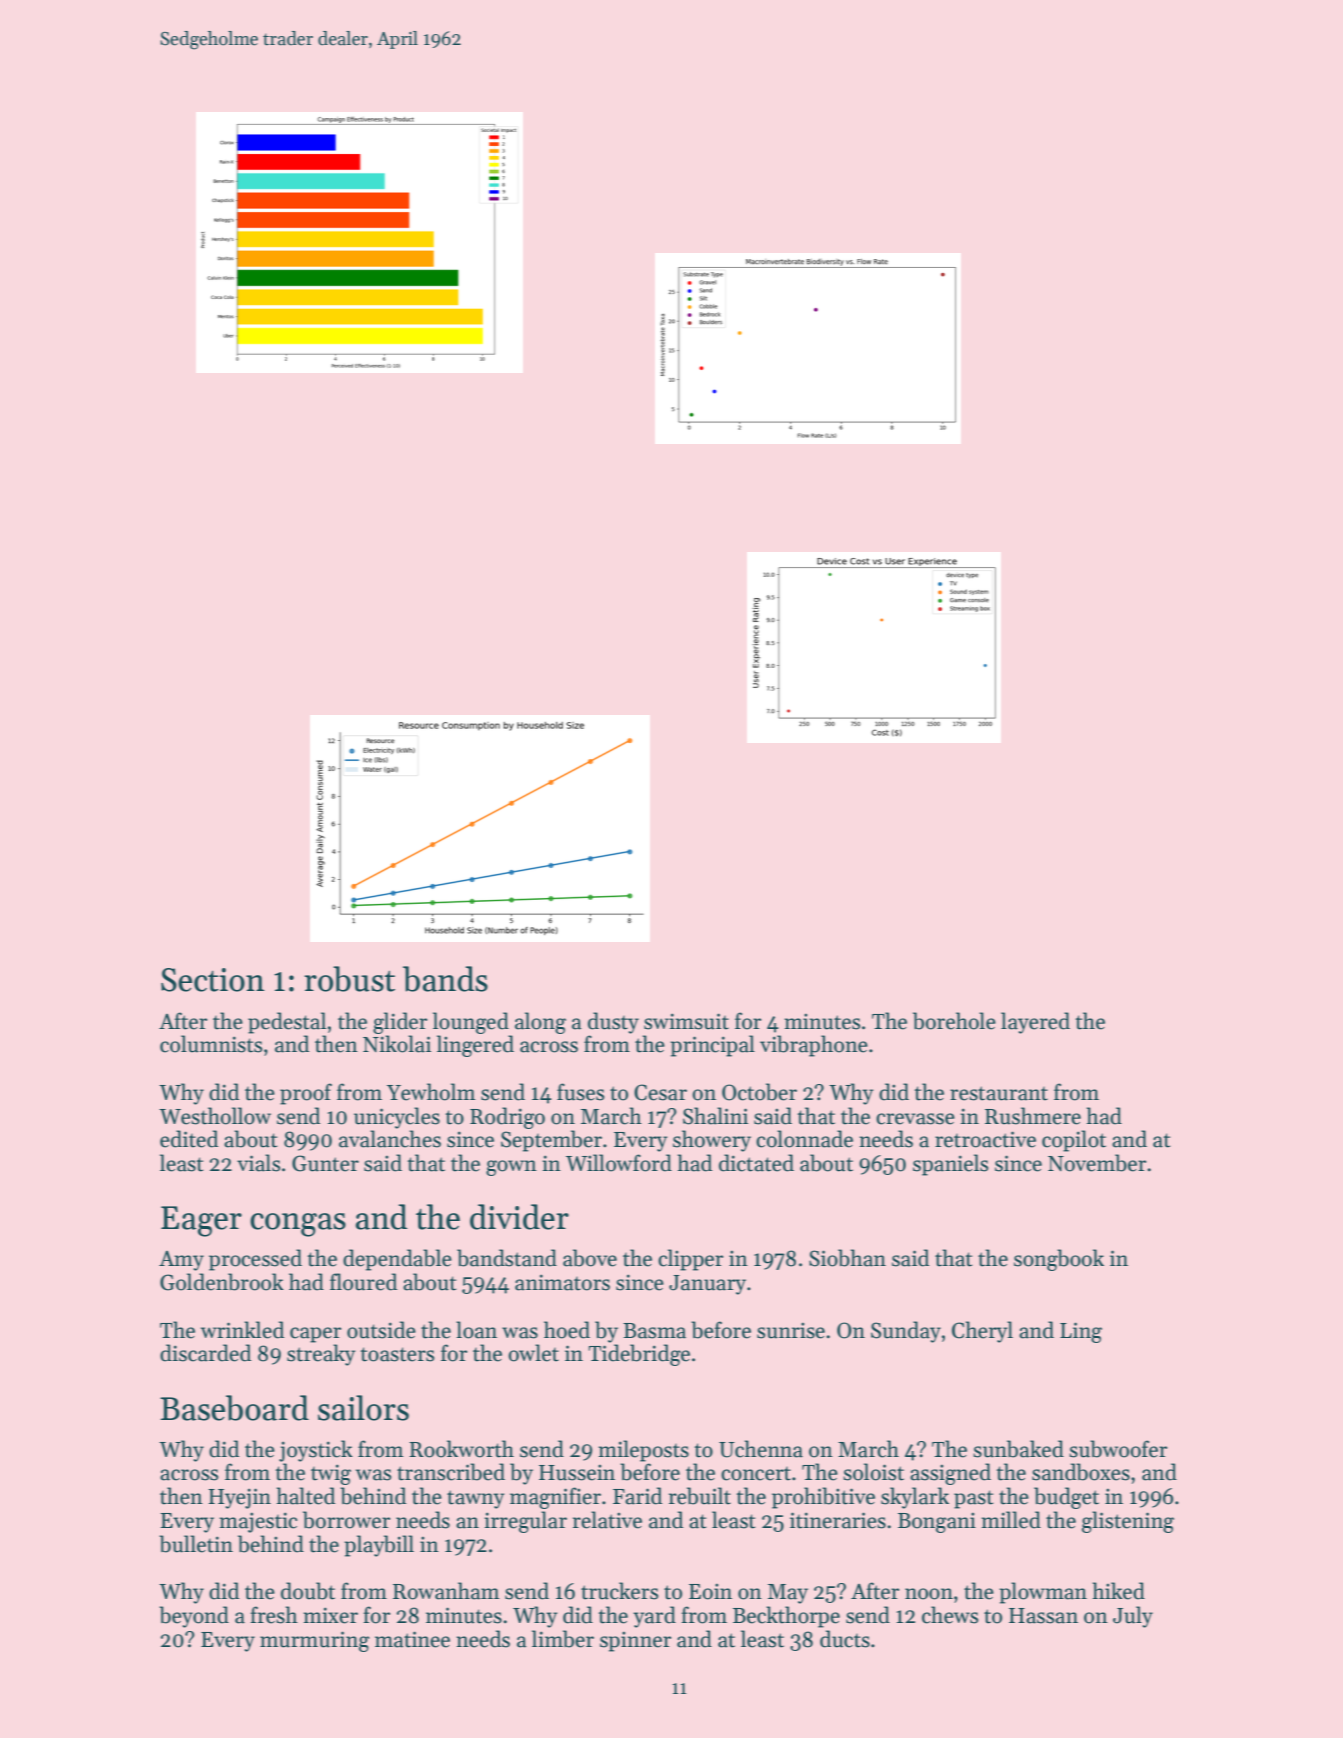 The height and width of the document is (1738, 1343). Describe the element at coordinates (412, 1639) in the document. I see `matinee` at that location.
